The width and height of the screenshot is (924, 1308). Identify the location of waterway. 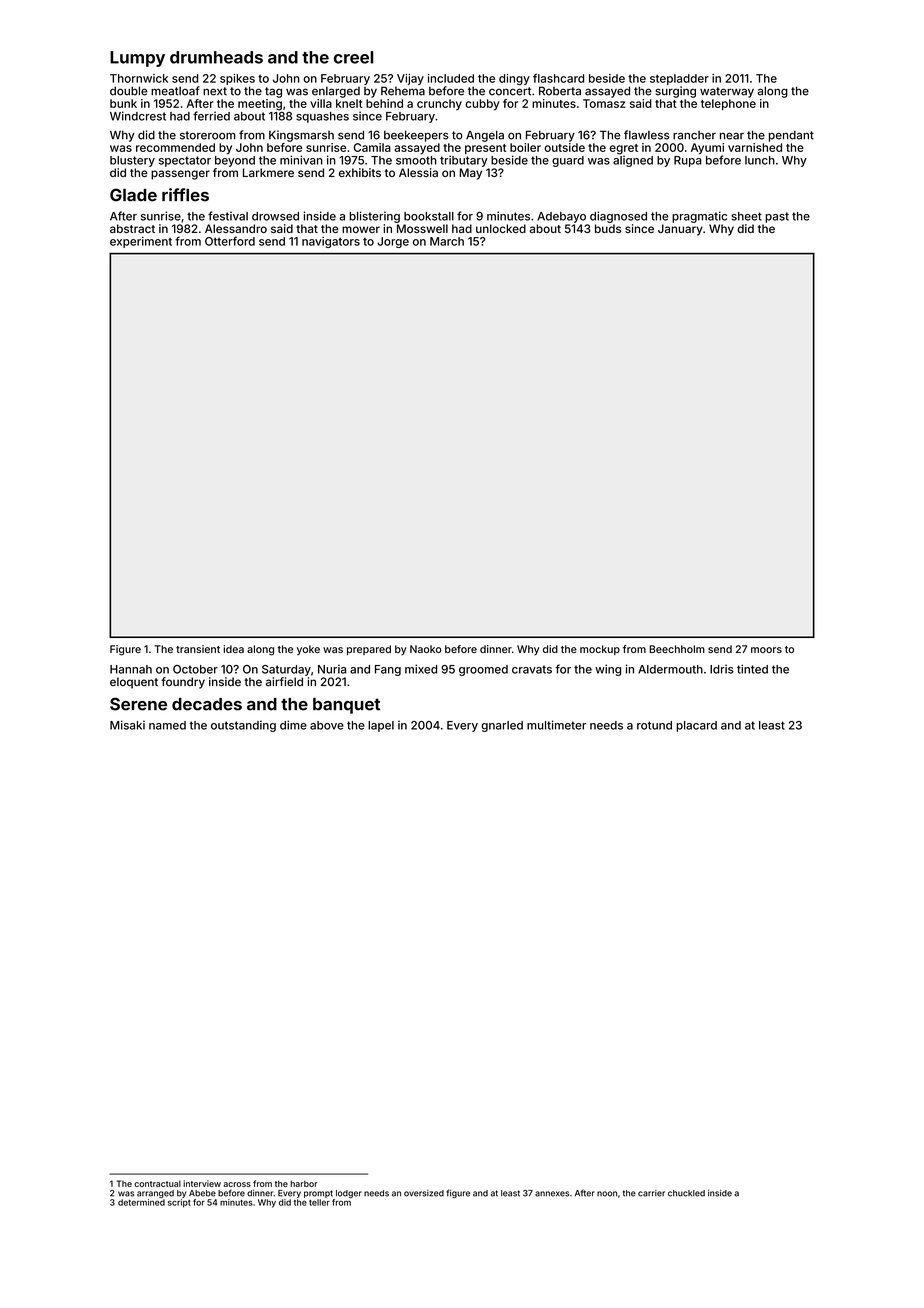
(727, 92).
